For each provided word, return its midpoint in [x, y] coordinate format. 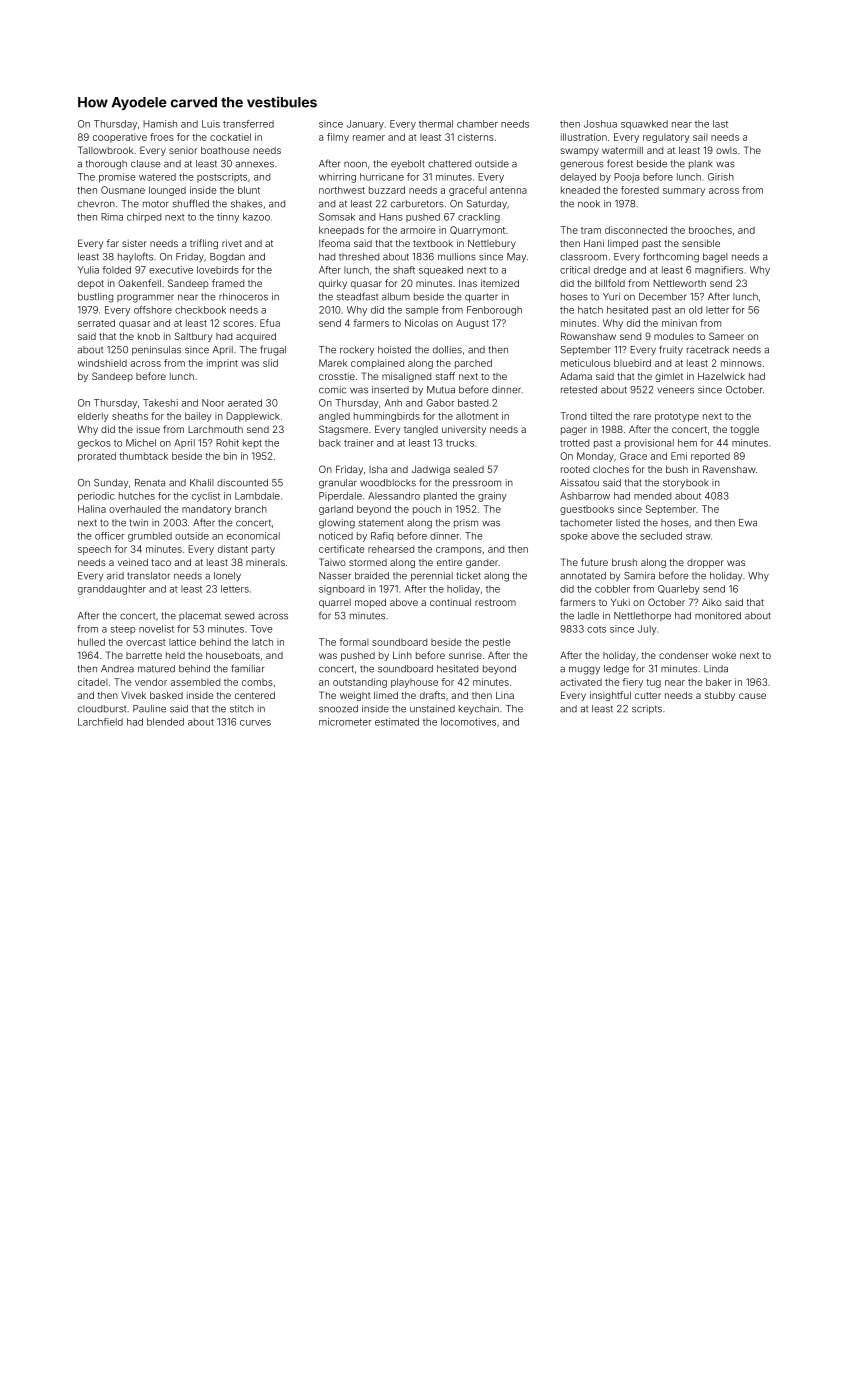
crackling [479, 218]
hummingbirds [387, 417]
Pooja [626, 178]
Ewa [748, 523]
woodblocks [388, 483]
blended [165, 722]
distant [233, 549]
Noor [213, 403]
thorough [106, 165]
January [365, 125]
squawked [644, 125]
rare [642, 417]
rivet [232, 243]
